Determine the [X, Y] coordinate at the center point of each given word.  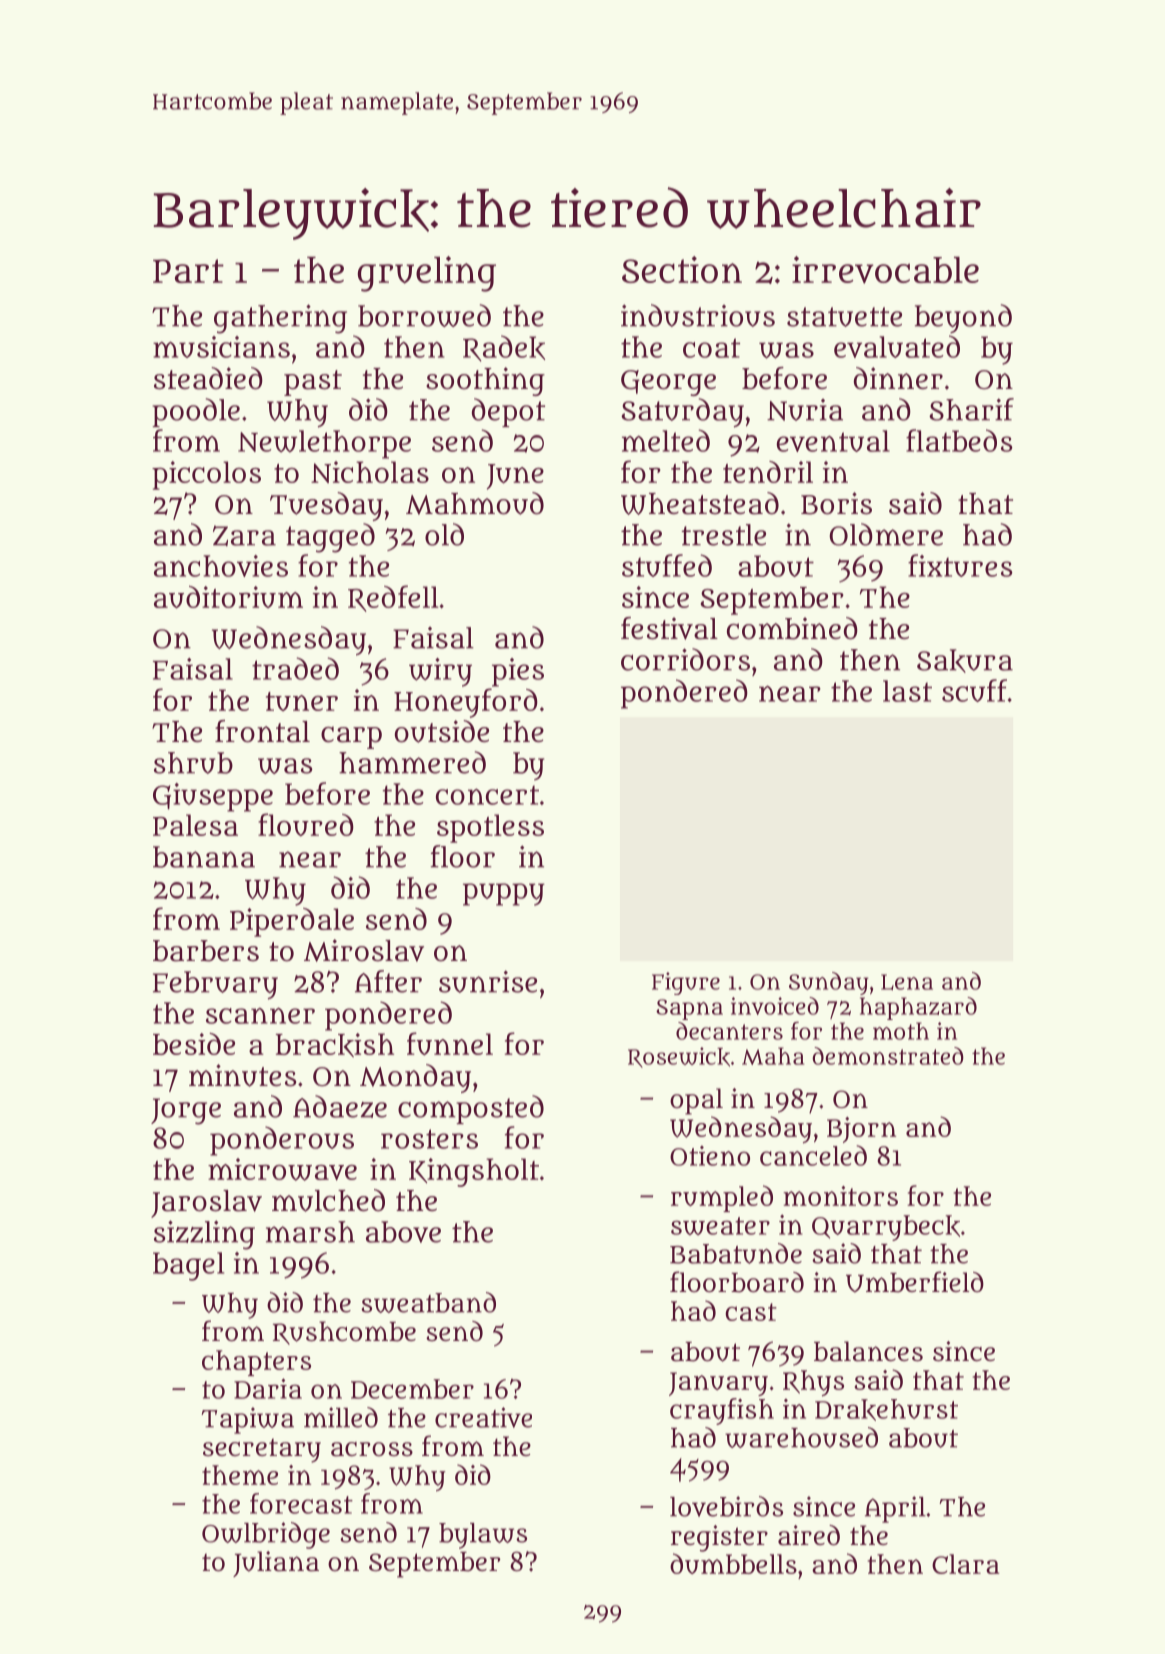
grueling [427, 274]
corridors [685, 659]
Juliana [276, 1564]
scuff [974, 690]
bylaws [483, 1536]
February [215, 985]
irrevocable [885, 270]
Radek [504, 348]
